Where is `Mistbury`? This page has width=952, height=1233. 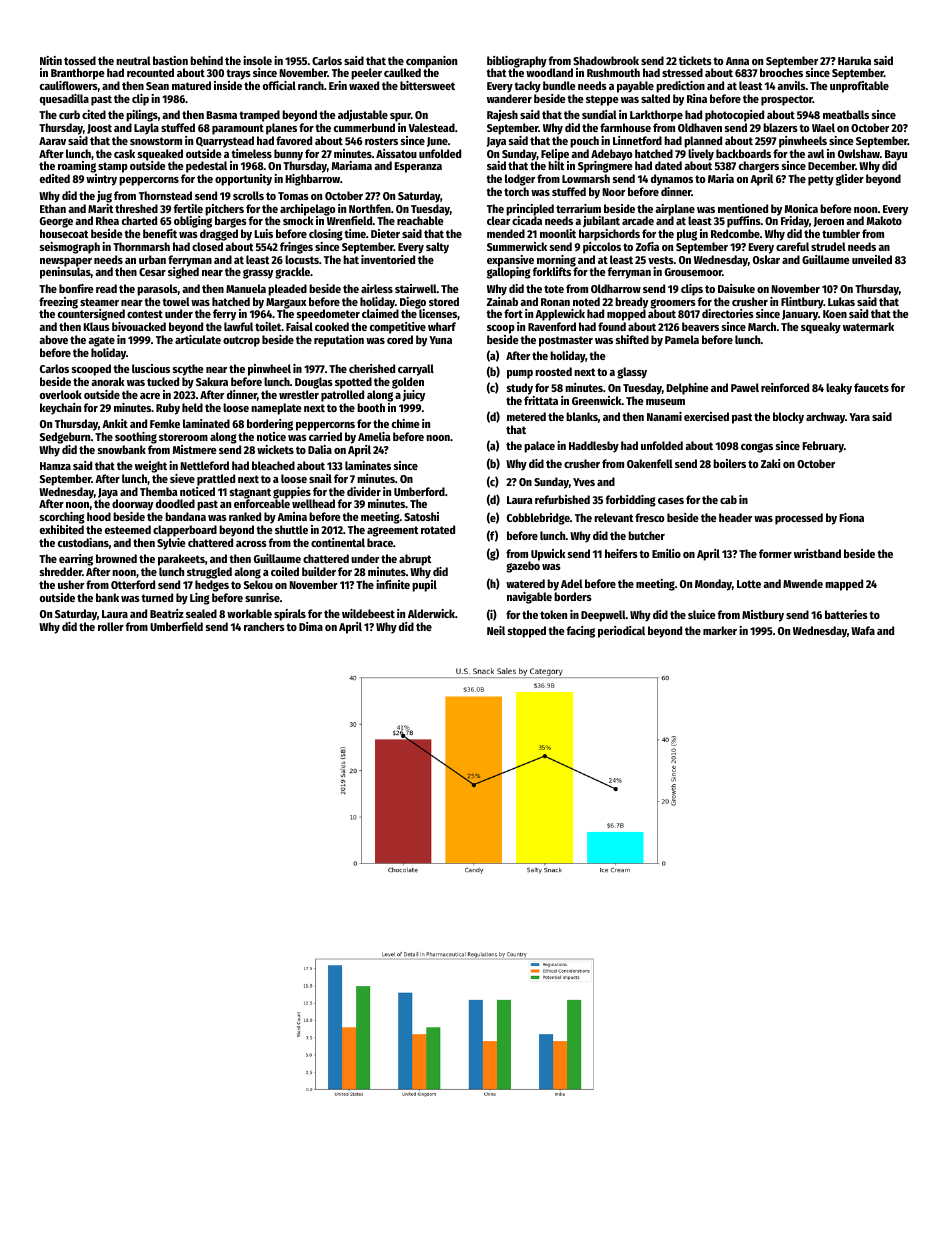 Mistbury is located at coordinates (763, 616).
